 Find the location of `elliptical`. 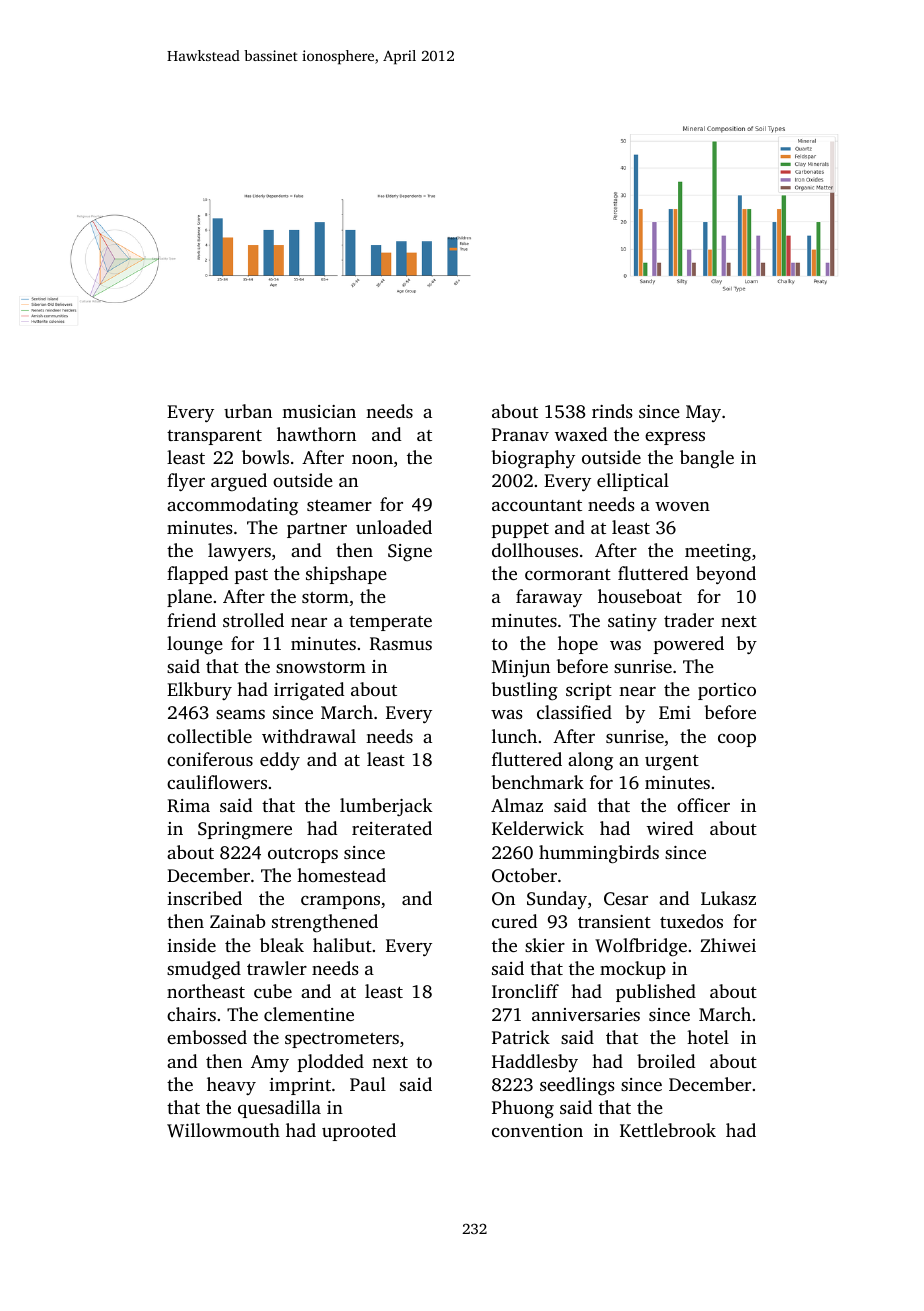

elliptical is located at coordinates (633, 482).
